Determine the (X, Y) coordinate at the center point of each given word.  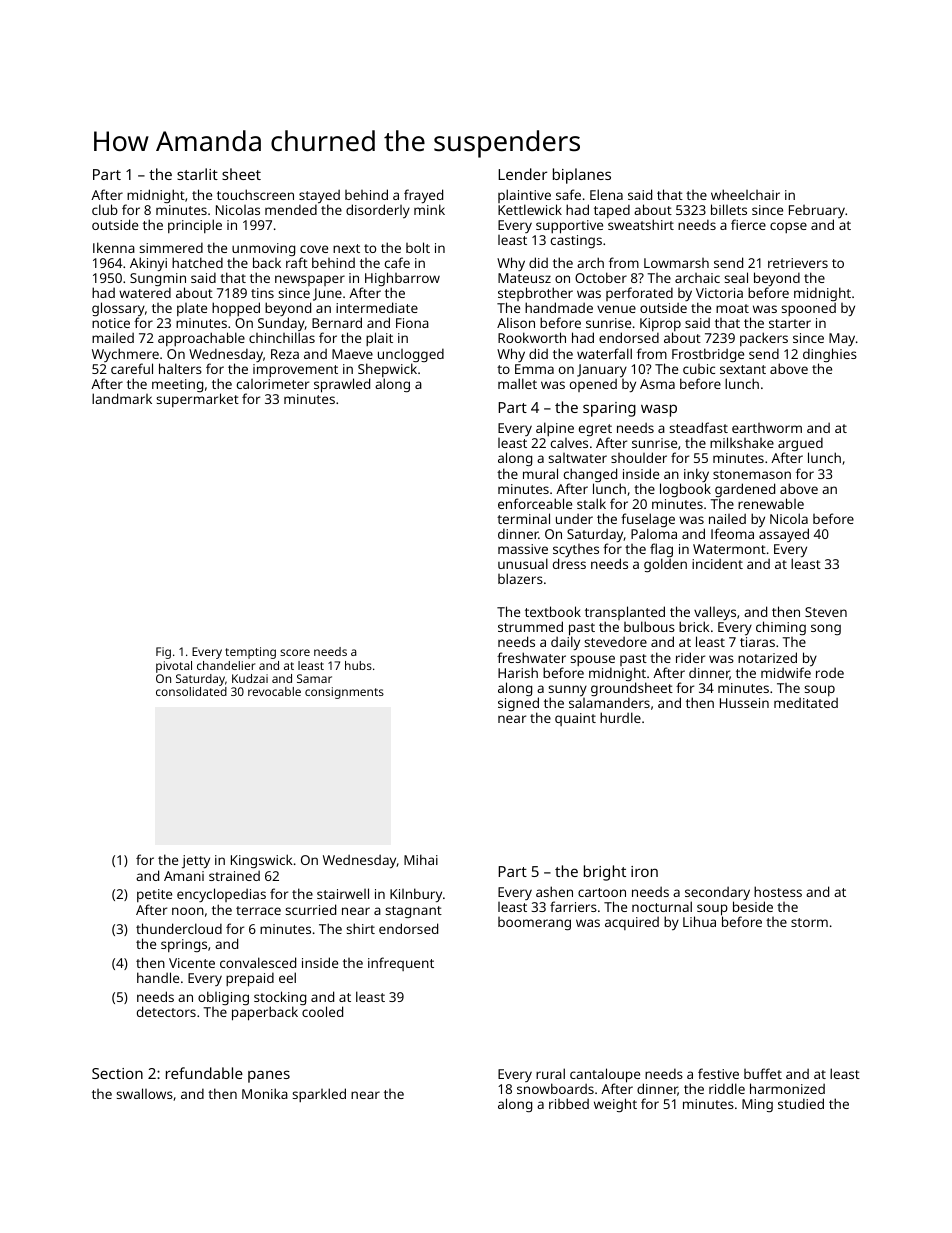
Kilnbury (416, 895)
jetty (196, 861)
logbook (685, 490)
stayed (319, 196)
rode (830, 672)
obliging (223, 998)
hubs (358, 665)
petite (154, 895)
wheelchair (745, 194)
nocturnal (662, 906)
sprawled (342, 385)
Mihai (421, 859)
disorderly (378, 211)
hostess (778, 891)
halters (180, 368)
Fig (163, 653)
